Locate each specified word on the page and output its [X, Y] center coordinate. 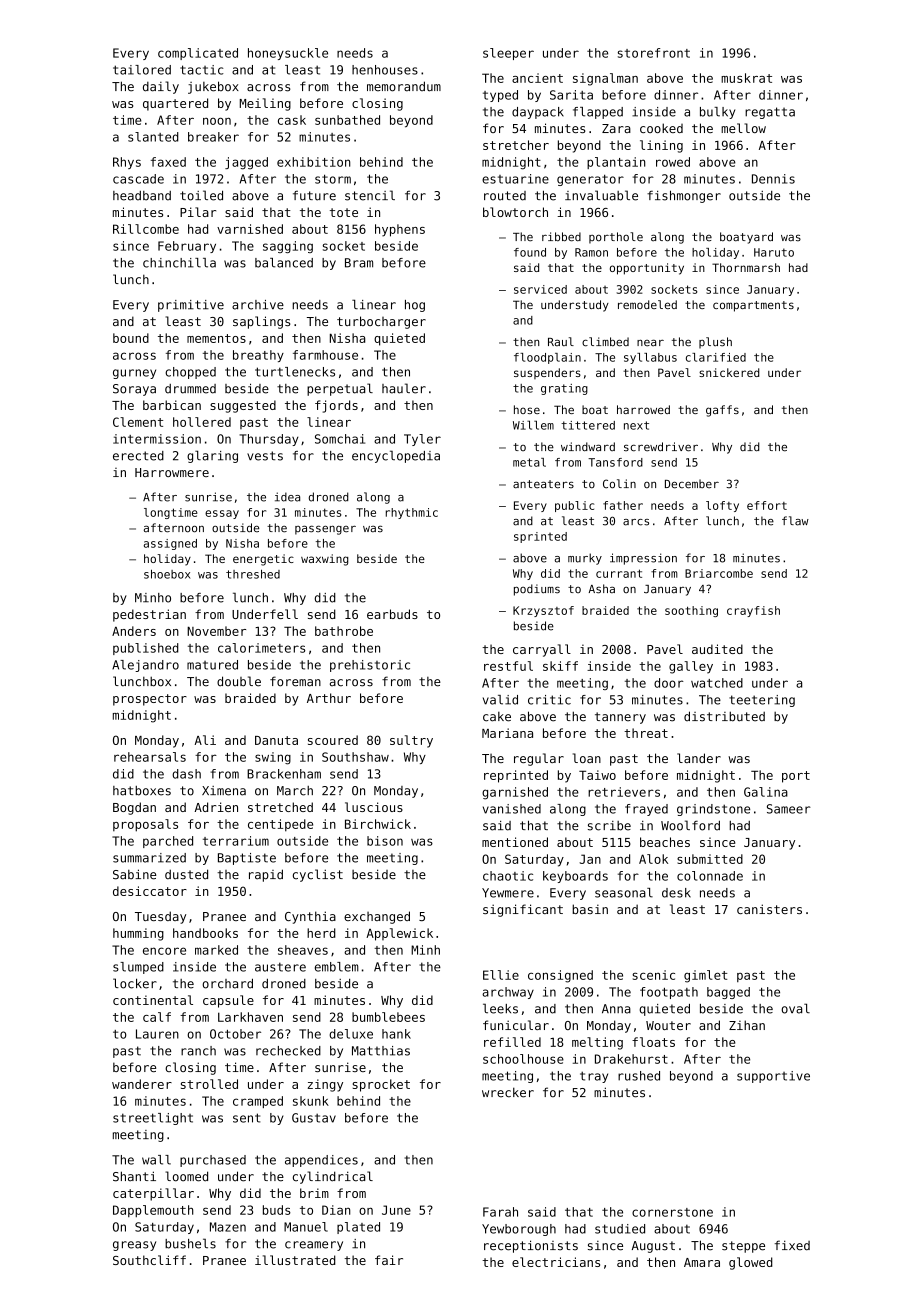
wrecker [508, 1092]
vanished [512, 809]
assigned [170, 544]
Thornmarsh [746, 267]
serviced [540, 289]
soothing [691, 611]
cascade [138, 179]
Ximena [224, 791]
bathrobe [344, 631]
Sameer [789, 809]
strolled [209, 1084]
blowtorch [515, 212]
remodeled [647, 304]
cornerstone [672, 1212]
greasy [134, 1246]
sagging [288, 247]
